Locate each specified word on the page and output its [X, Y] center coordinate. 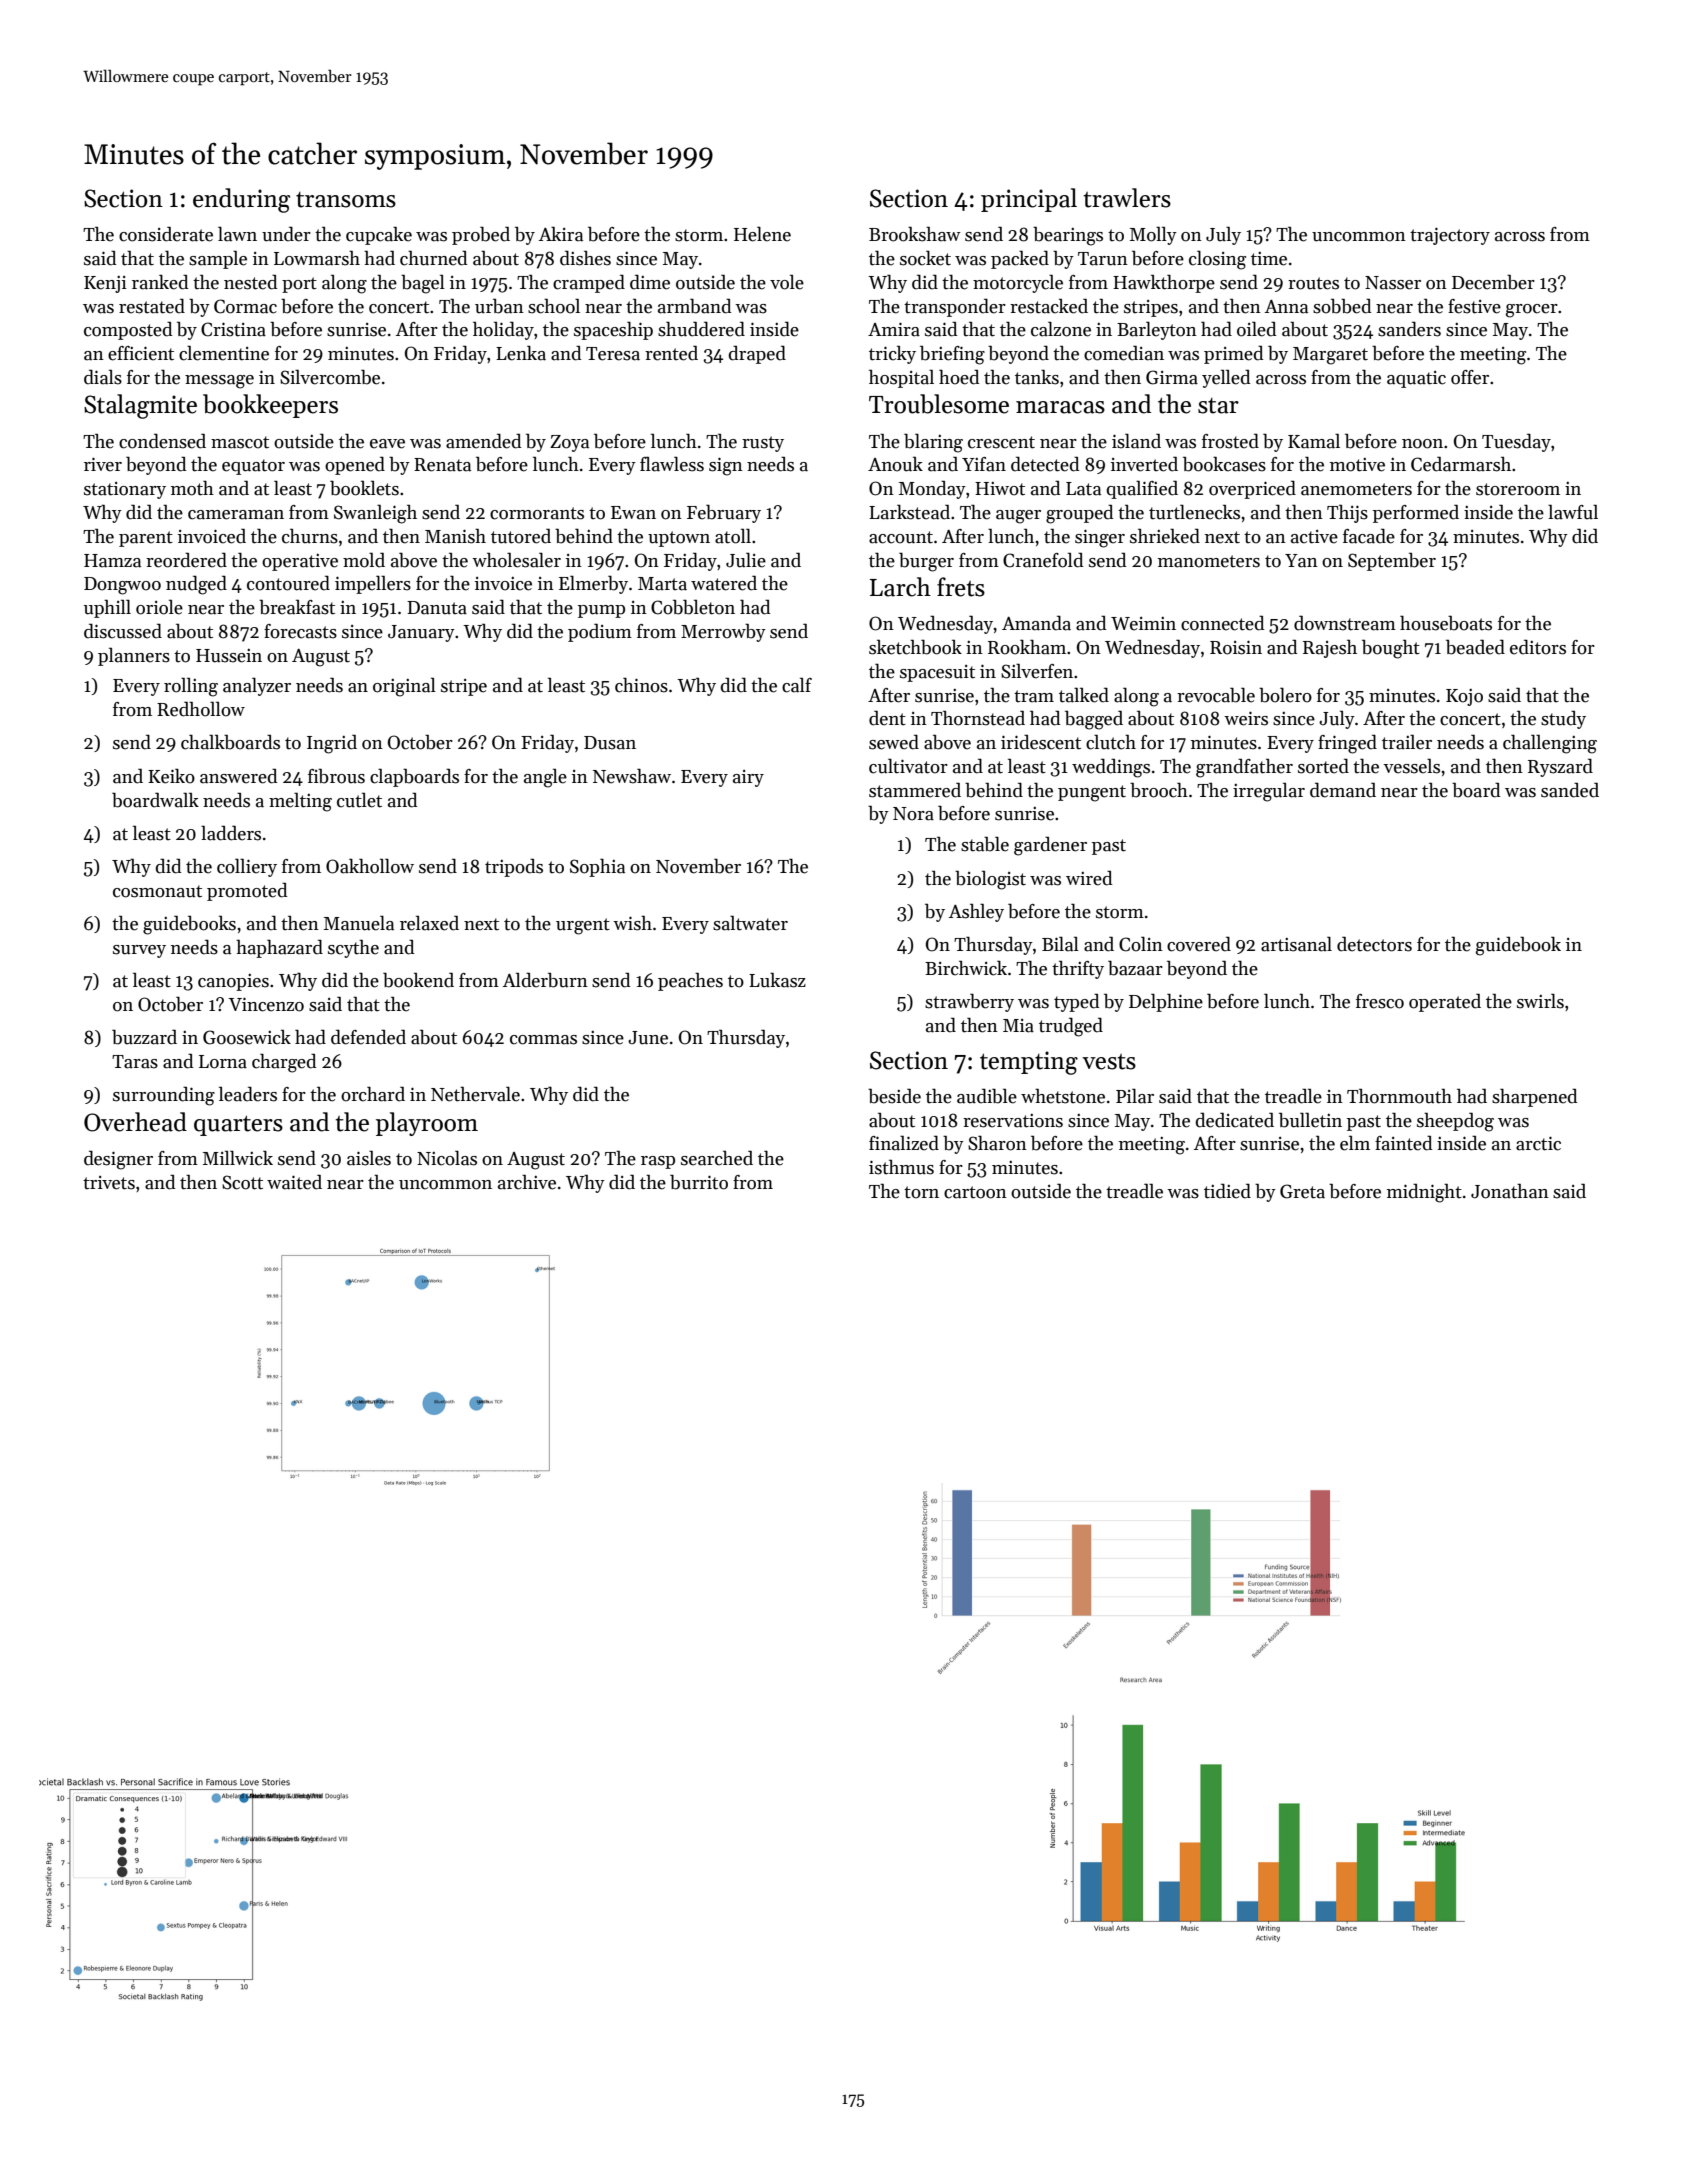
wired [1089, 878]
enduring [241, 200]
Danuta [437, 608]
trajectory [1450, 236]
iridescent [1041, 742]
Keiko [171, 776]
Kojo [1464, 697]
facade [1369, 536]
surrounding [164, 1096]
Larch [900, 587]
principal [1029, 200]
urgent [583, 926]
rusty [763, 444]
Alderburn [545, 980]
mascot [240, 442]
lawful [1573, 512]
